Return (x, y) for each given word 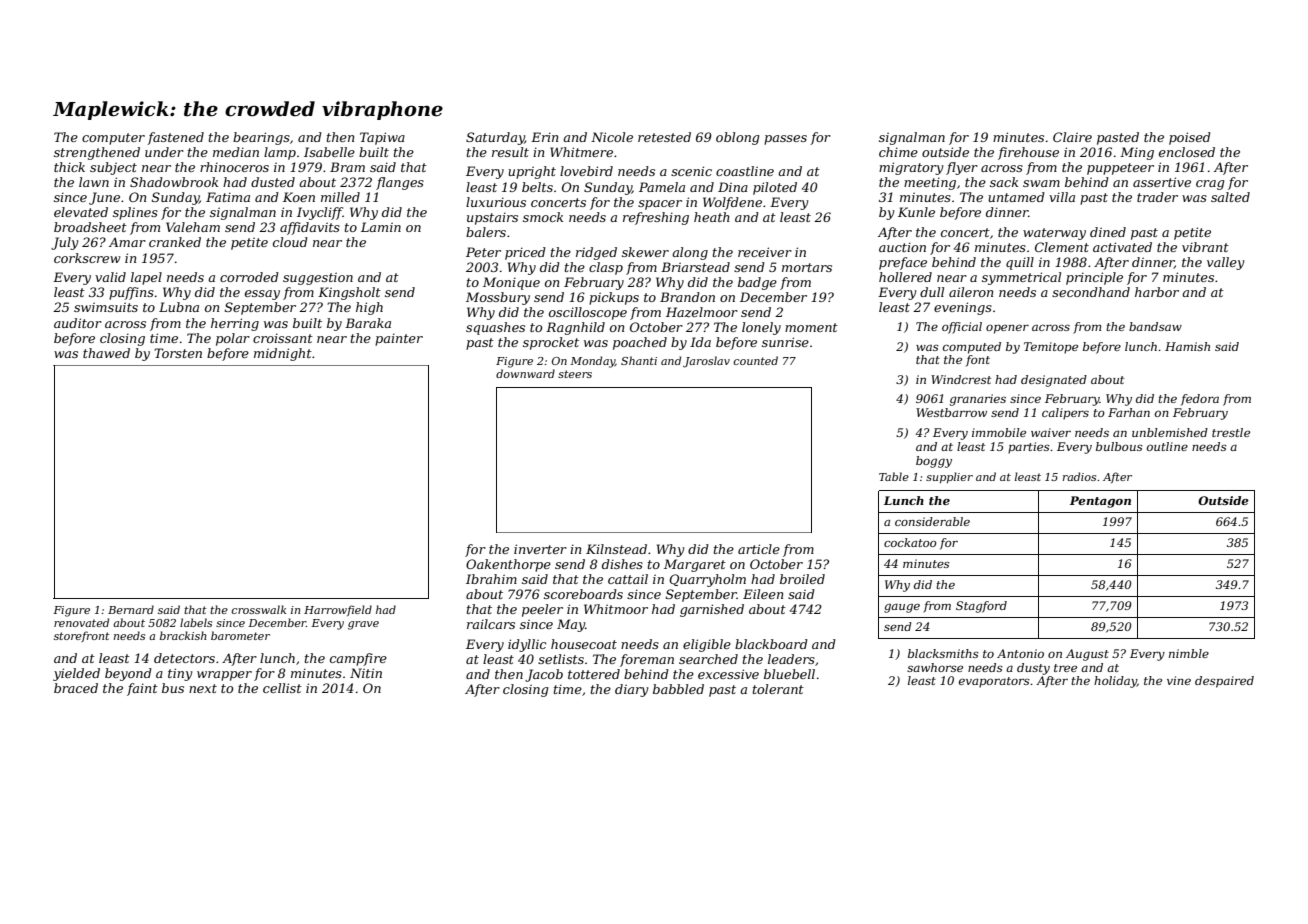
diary (632, 690)
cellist (282, 688)
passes (785, 140)
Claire (1072, 137)
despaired (1224, 682)
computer (113, 139)
